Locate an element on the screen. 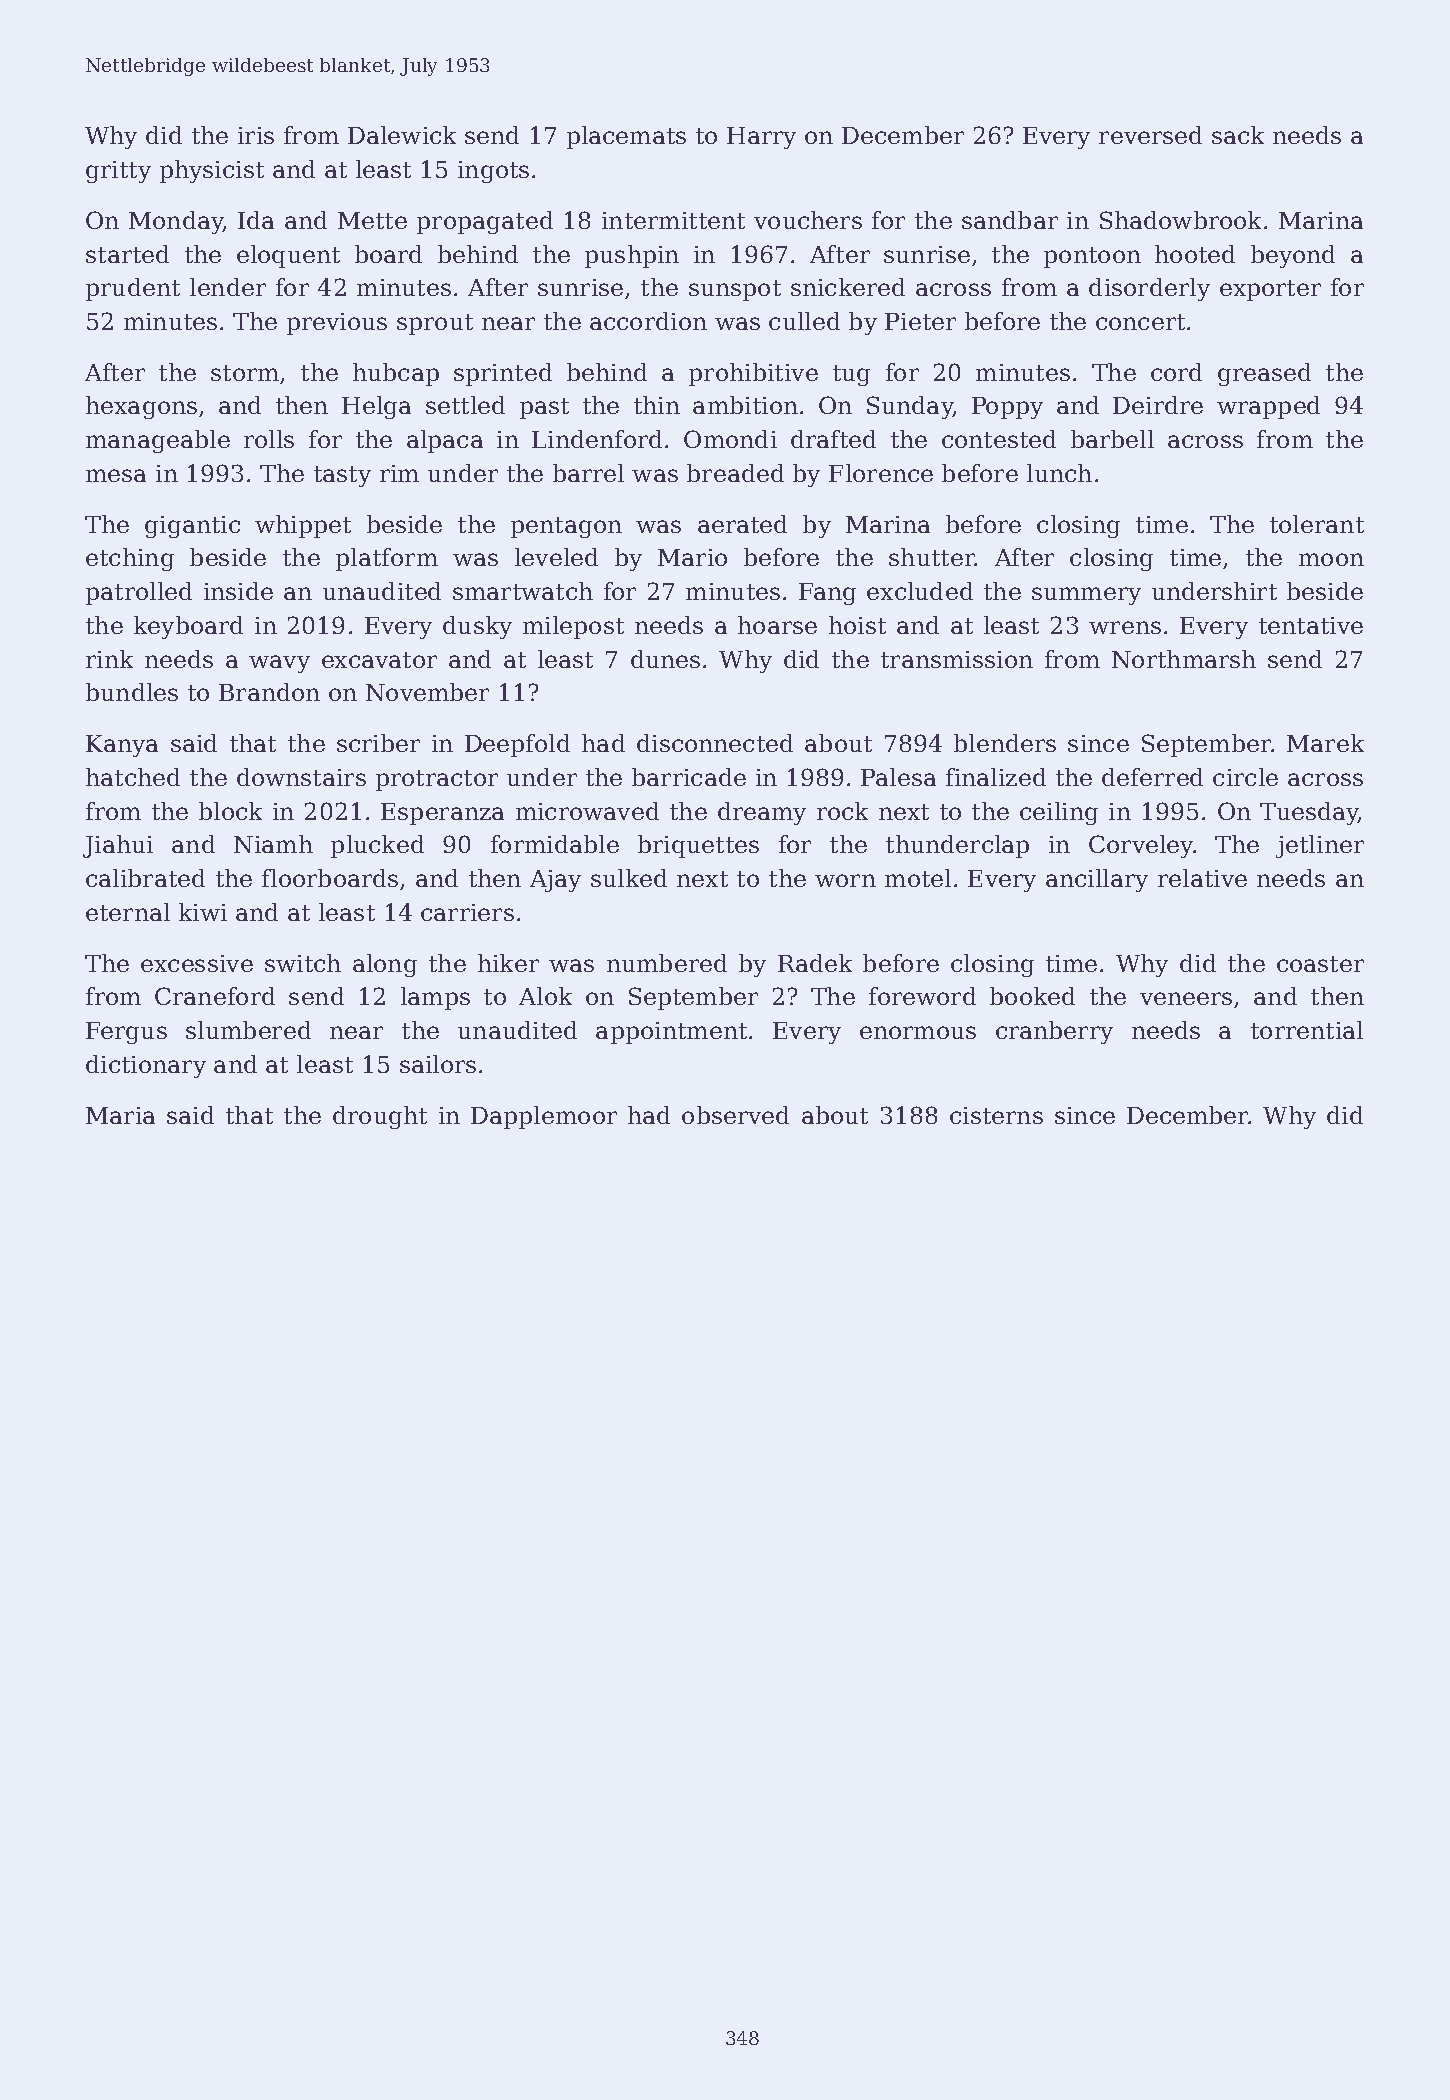  ingots is located at coordinates (493, 172).
